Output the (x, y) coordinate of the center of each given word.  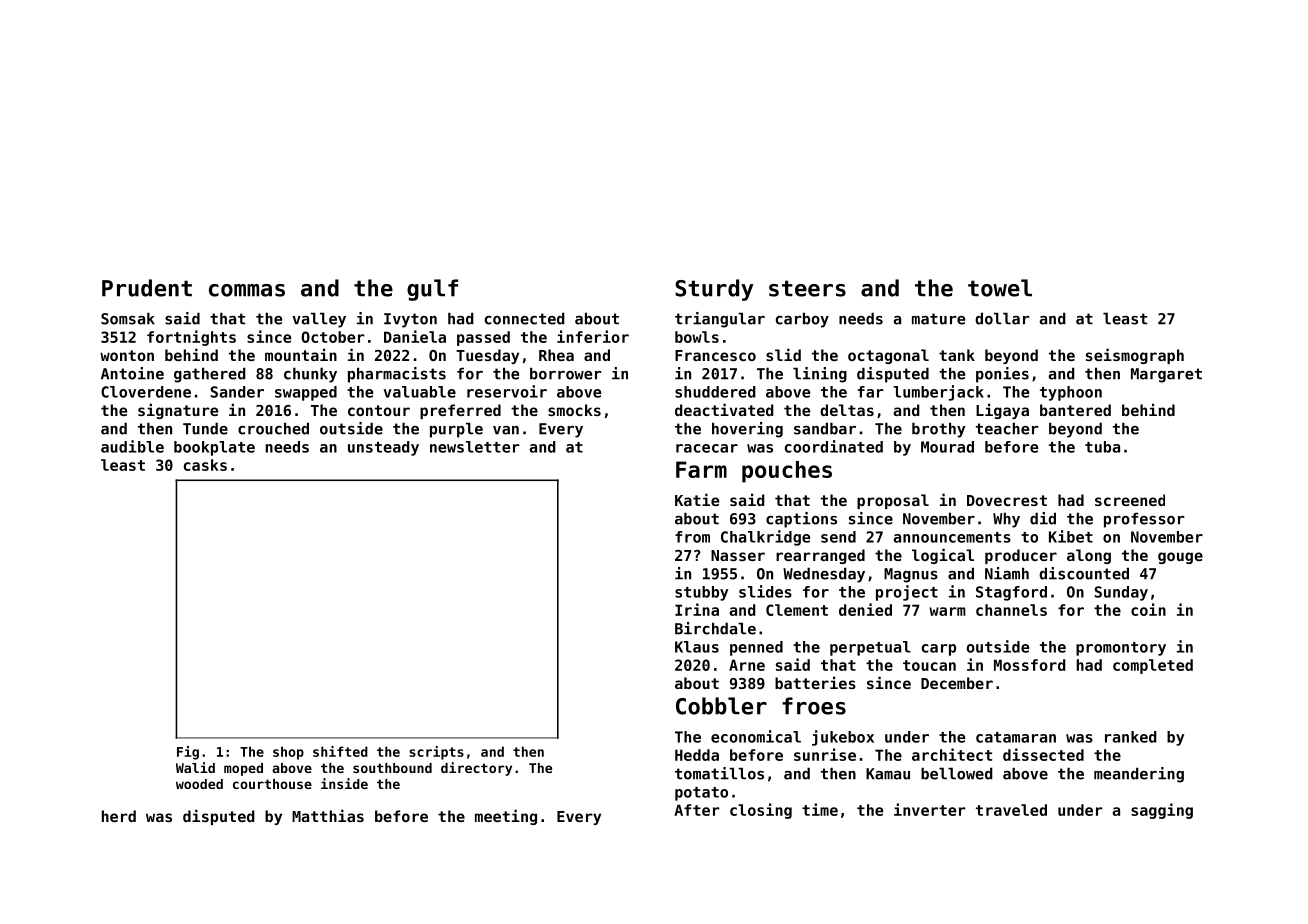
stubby (701, 593)
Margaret (1166, 375)
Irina (697, 609)
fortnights (191, 338)
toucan (929, 665)
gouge (1180, 558)
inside (344, 783)
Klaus (697, 647)
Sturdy (714, 290)
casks (205, 465)
